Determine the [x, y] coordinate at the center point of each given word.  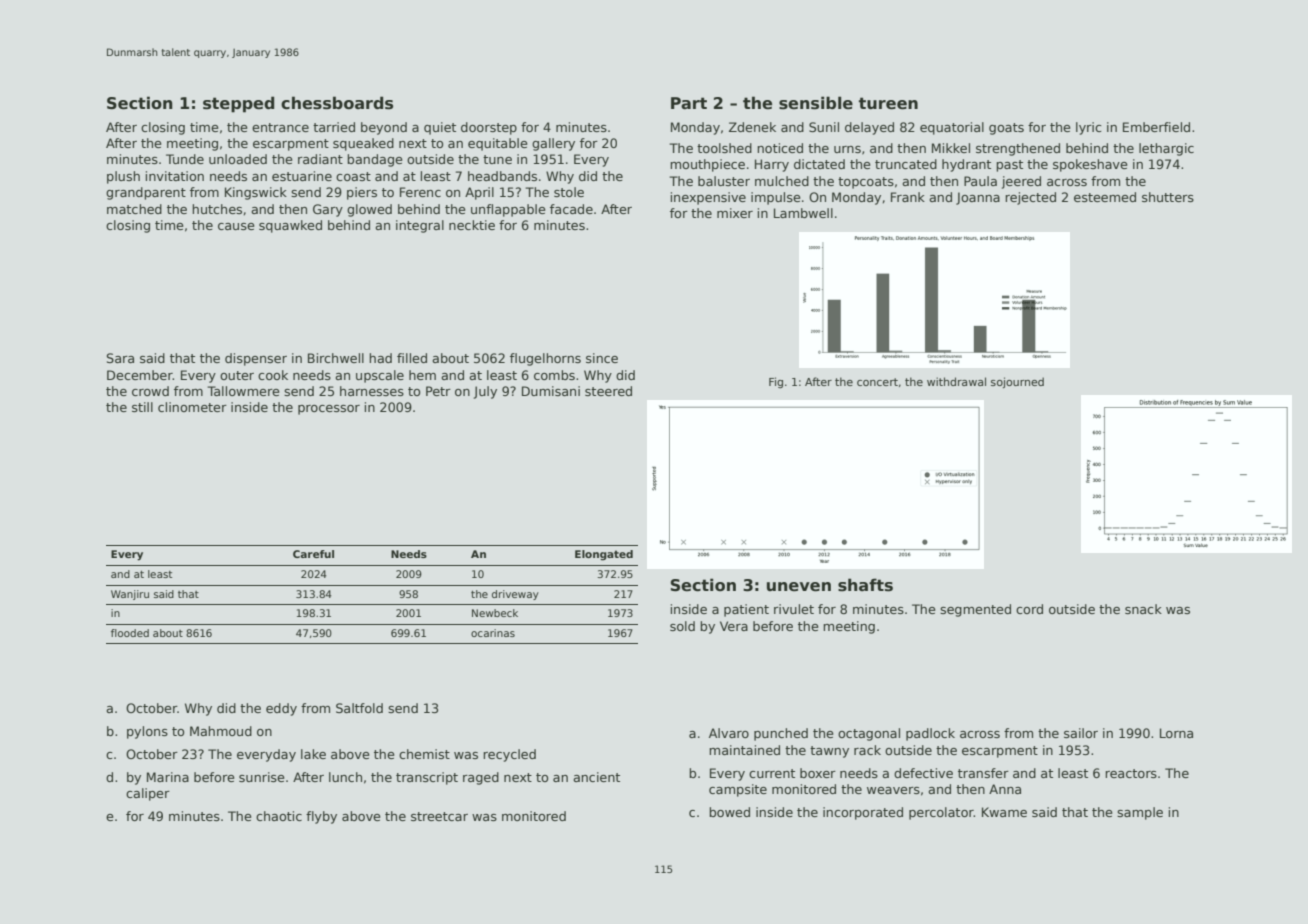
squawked [290, 226]
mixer [735, 213]
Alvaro [729, 733]
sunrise [261, 777]
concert [877, 382]
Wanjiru [130, 595]
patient [746, 610]
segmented [975, 610]
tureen [888, 103]
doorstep [489, 128]
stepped [238, 104]
